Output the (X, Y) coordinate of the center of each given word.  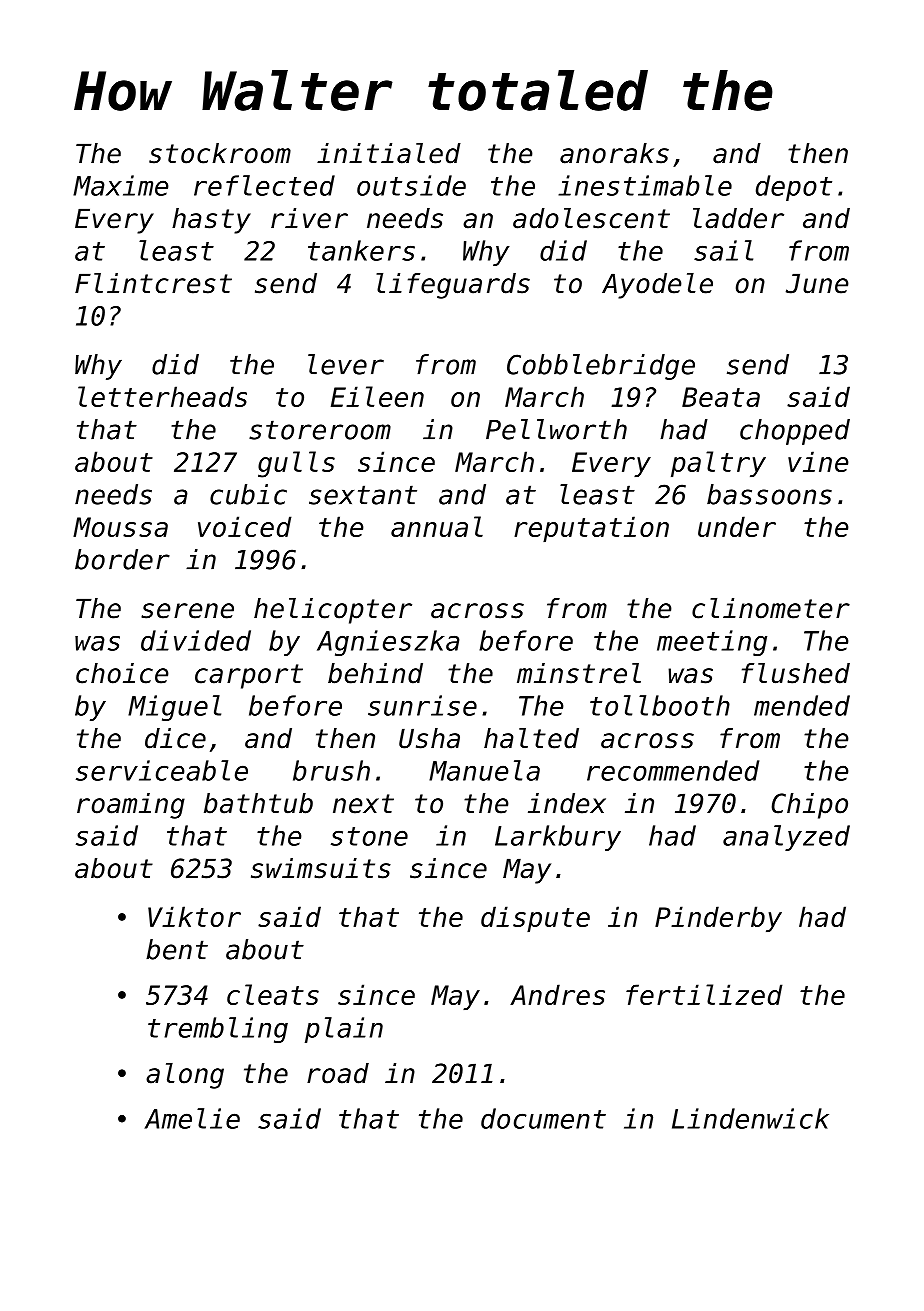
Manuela (484, 770)
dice (175, 738)
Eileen (377, 396)
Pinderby (718, 919)
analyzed (786, 838)
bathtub (258, 803)
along (185, 1076)
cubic (248, 494)
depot (794, 188)
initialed (389, 153)
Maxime (121, 185)
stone (369, 836)
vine (818, 461)
